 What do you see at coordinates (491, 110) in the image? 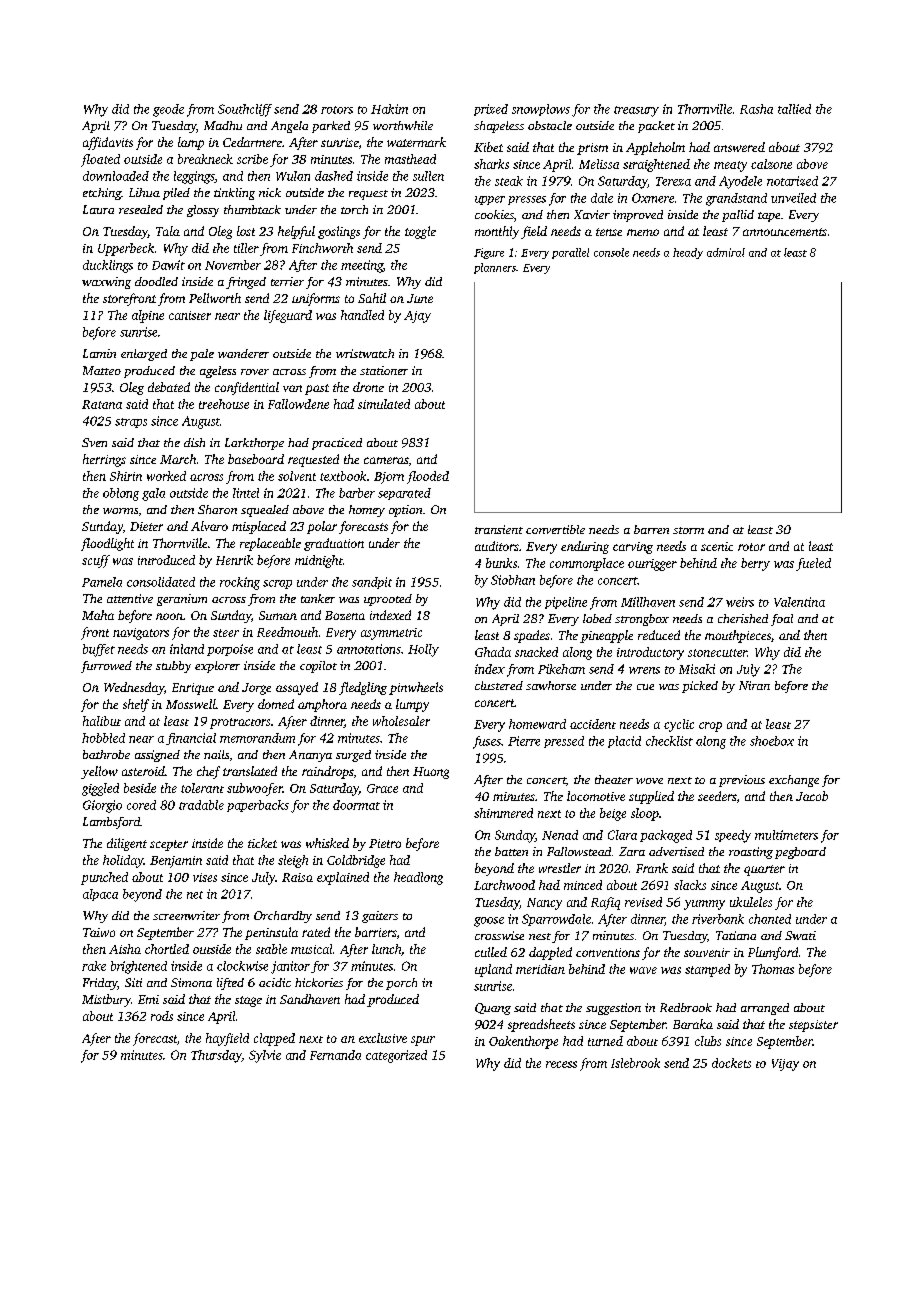
I see `prized` at bounding box center [491, 110].
